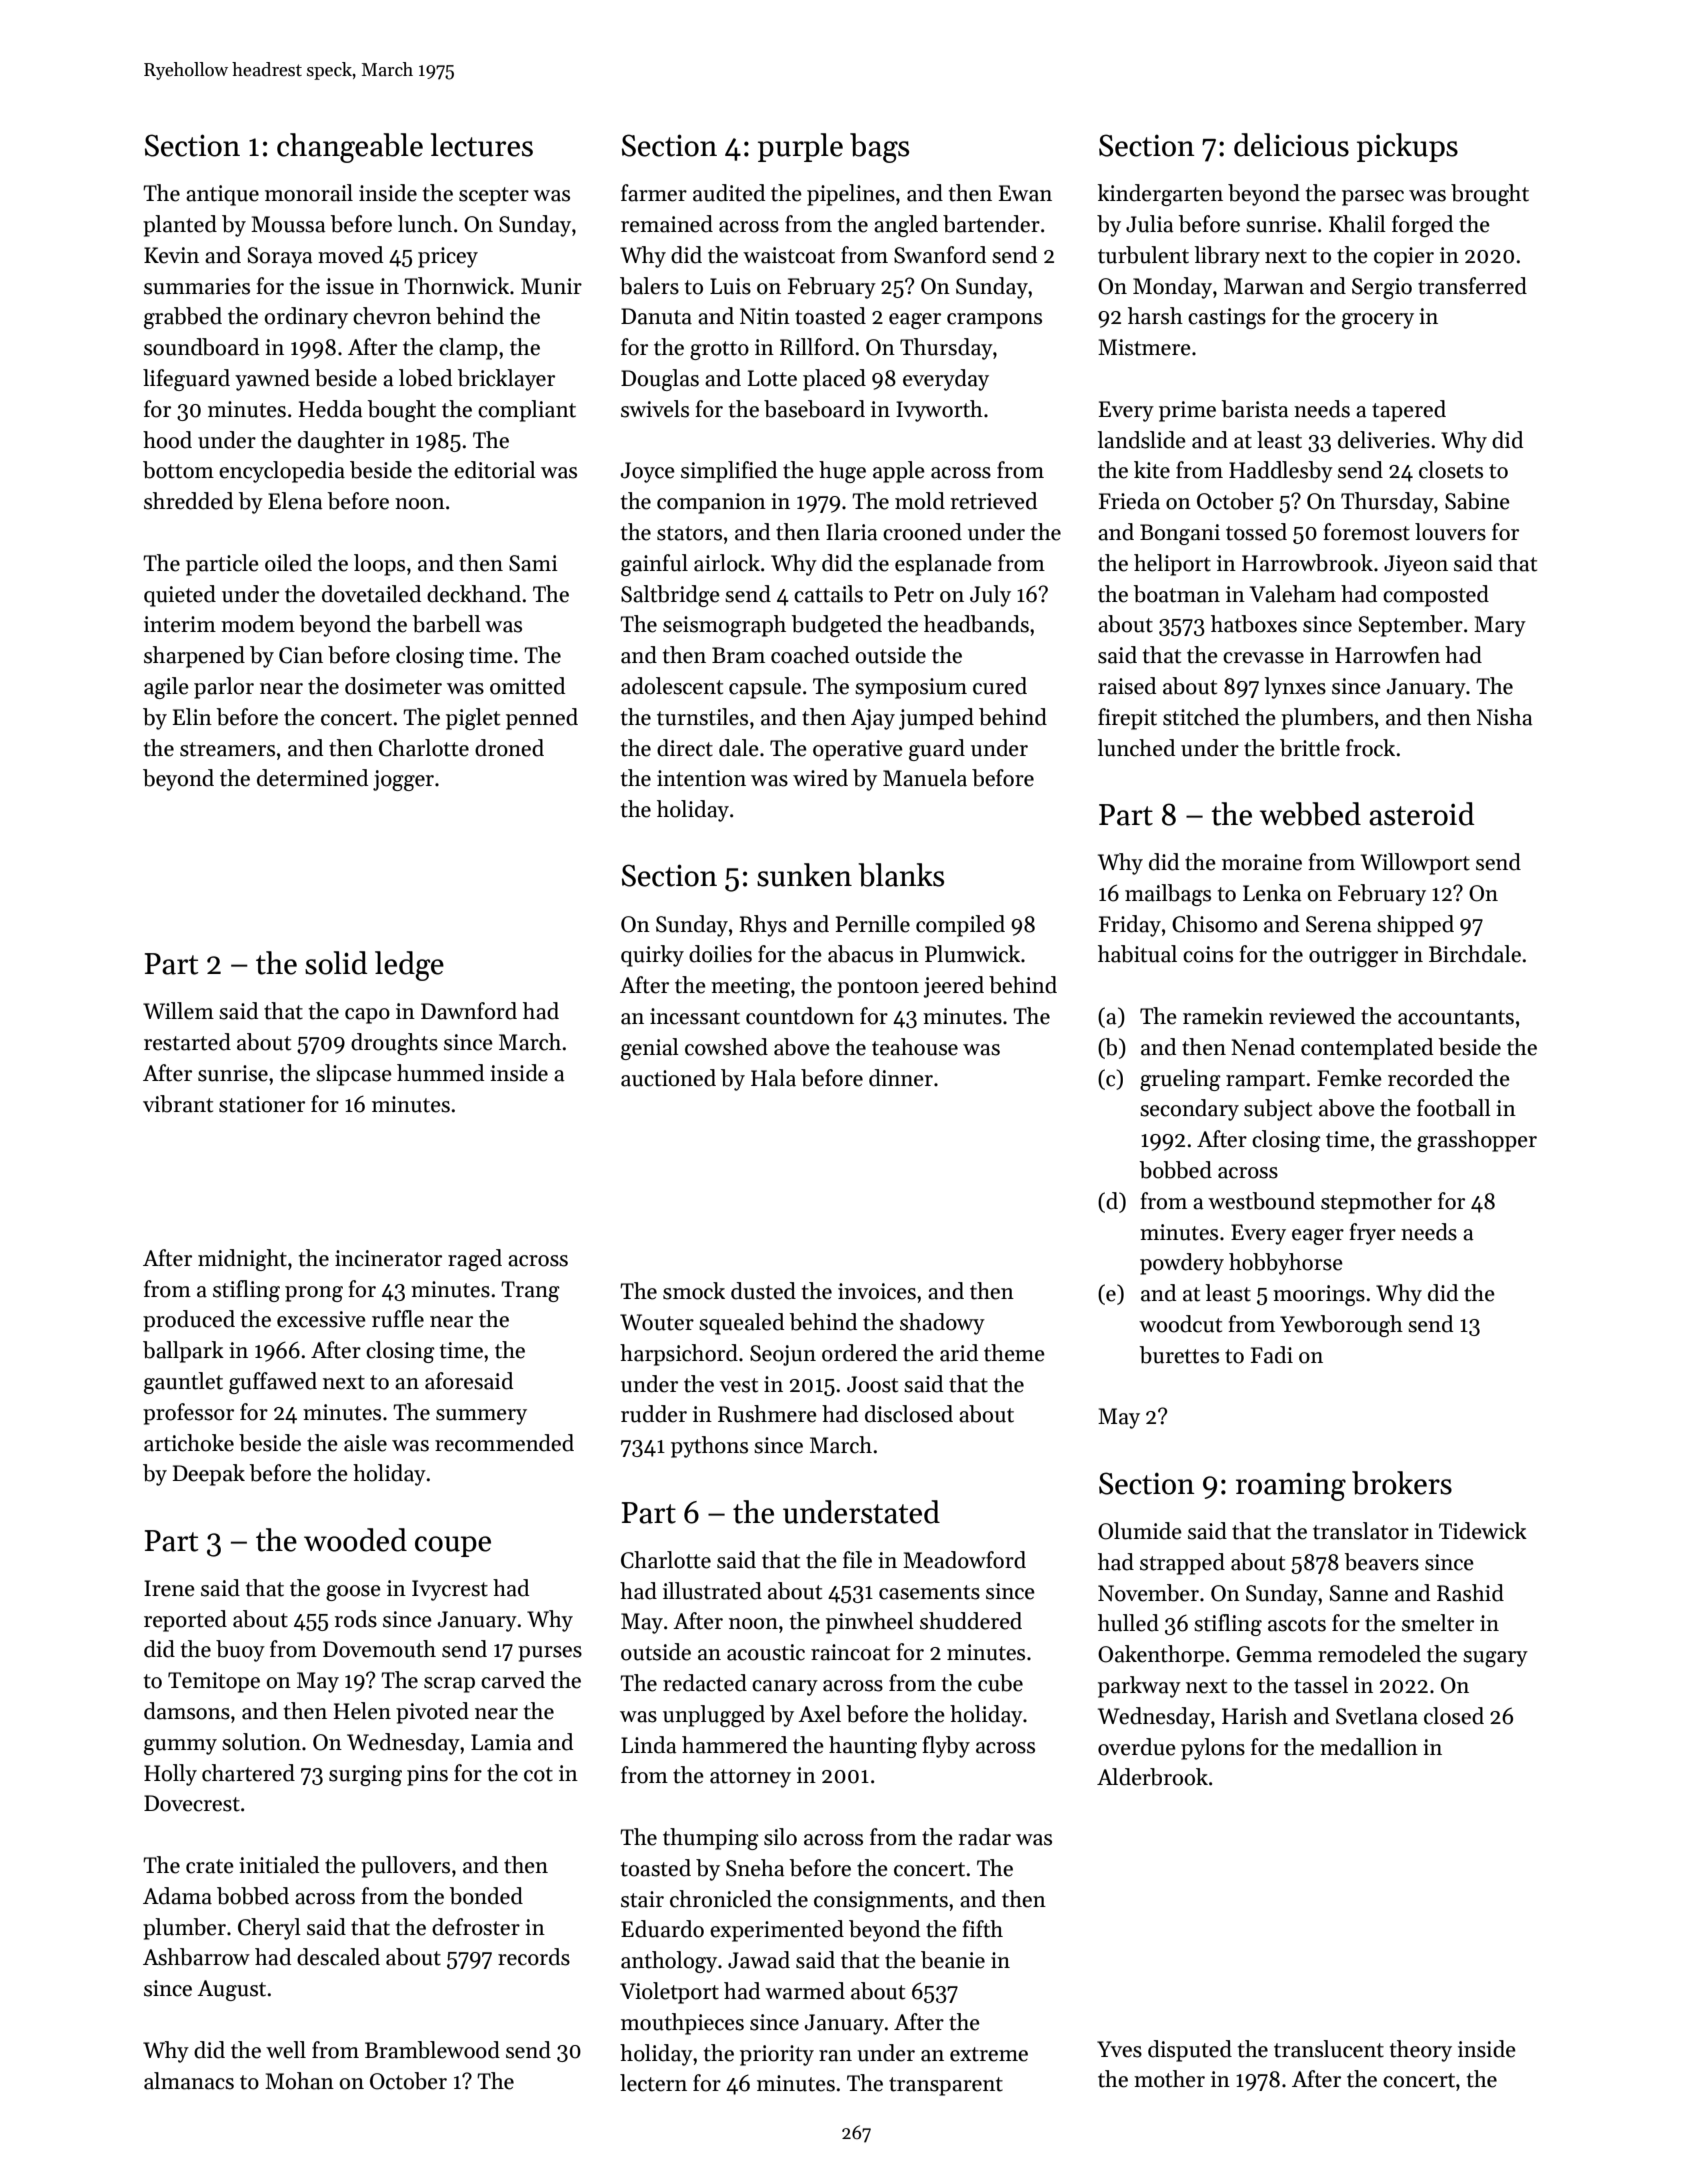  What do you see at coordinates (936, 719) in the page?
I see `jumped` at bounding box center [936, 719].
